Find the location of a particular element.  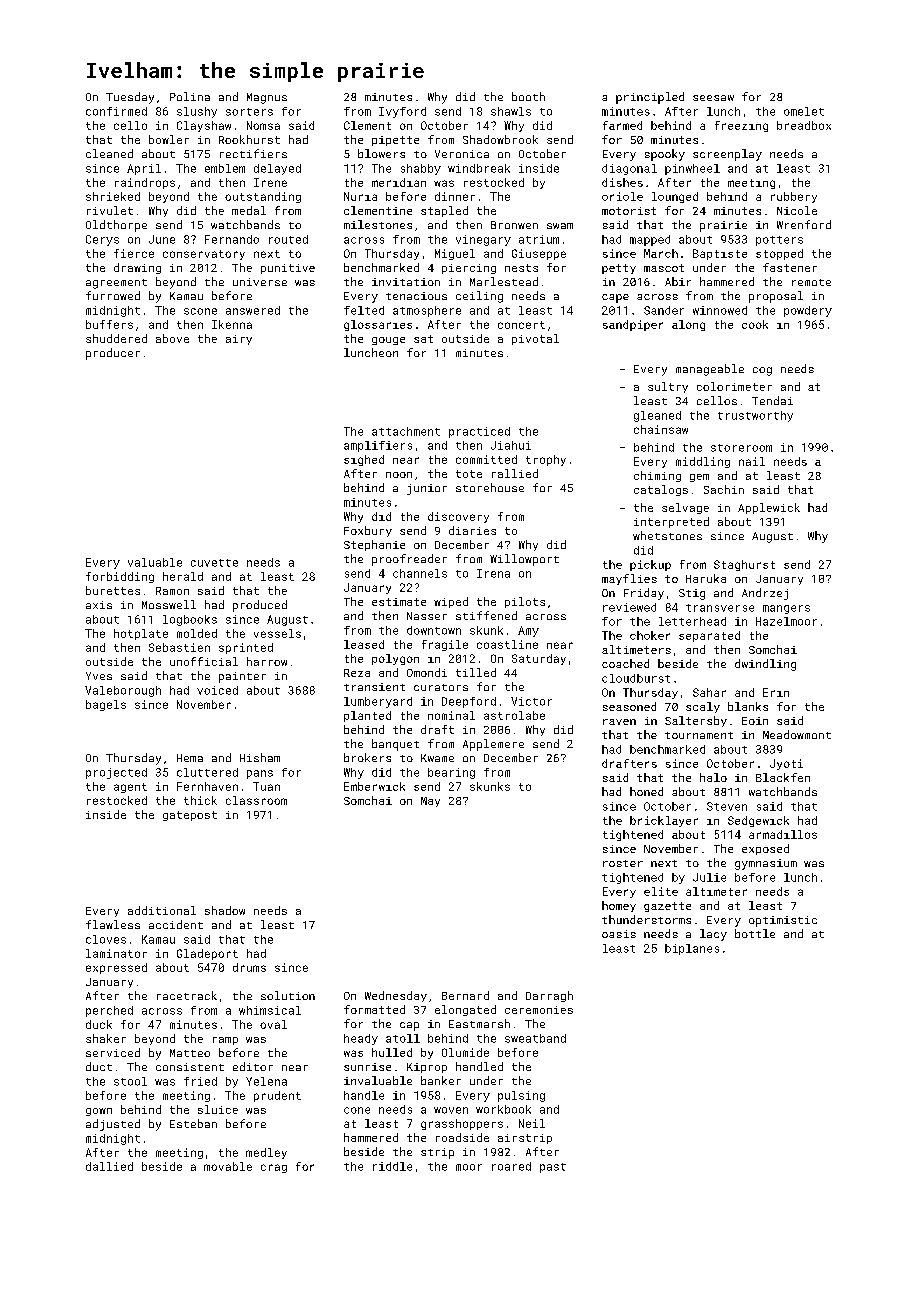

selvage is located at coordinates (685, 508).
